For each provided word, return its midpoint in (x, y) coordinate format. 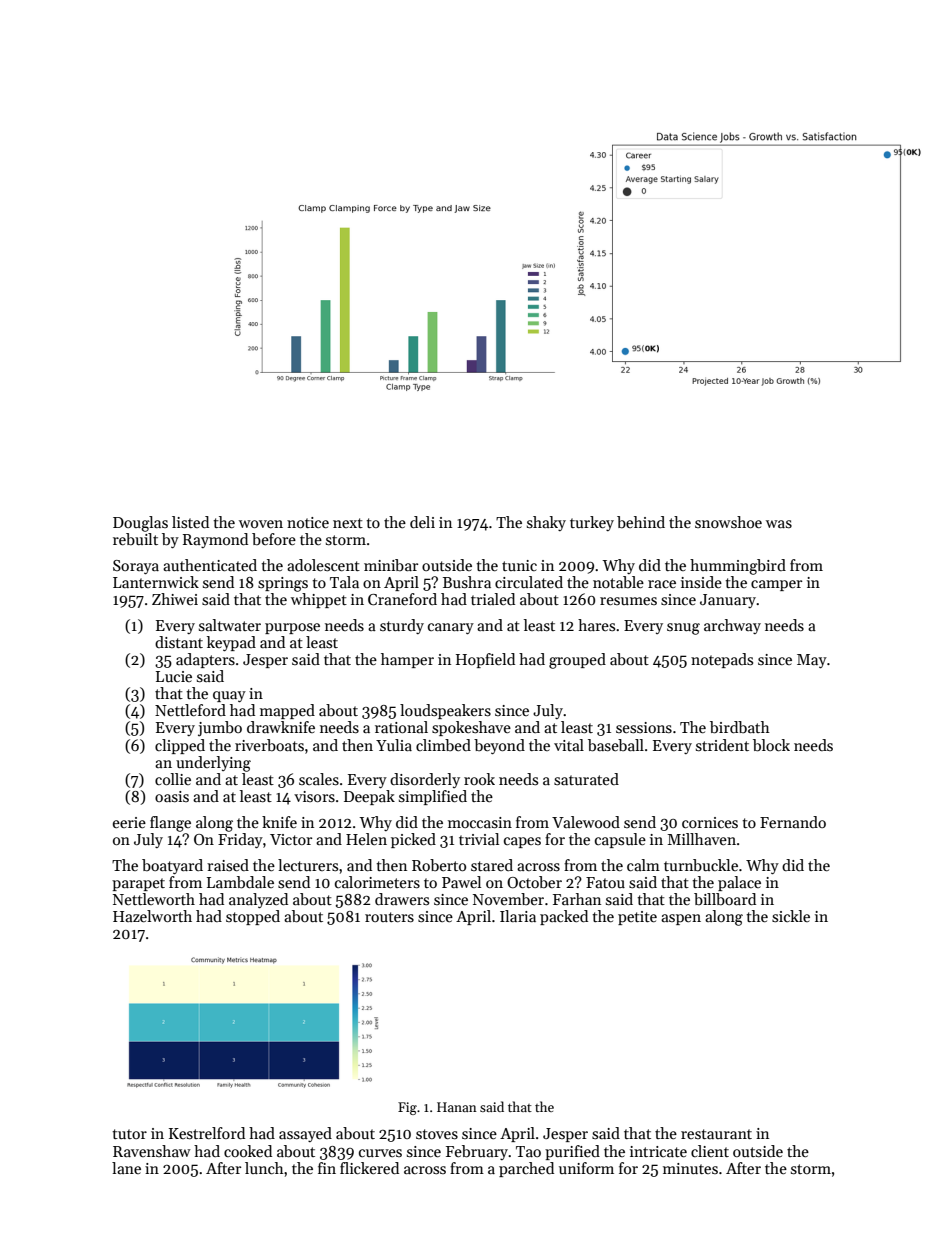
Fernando (793, 822)
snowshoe (728, 522)
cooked (248, 1151)
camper (776, 585)
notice (308, 522)
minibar (391, 565)
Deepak (369, 797)
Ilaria (518, 916)
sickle (791, 916)
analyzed (258, 900)
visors (314, 796)
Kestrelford (207, 1133)
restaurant (716, 1134)
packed (564, 917)
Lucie (174, 676)
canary (451, 628)
